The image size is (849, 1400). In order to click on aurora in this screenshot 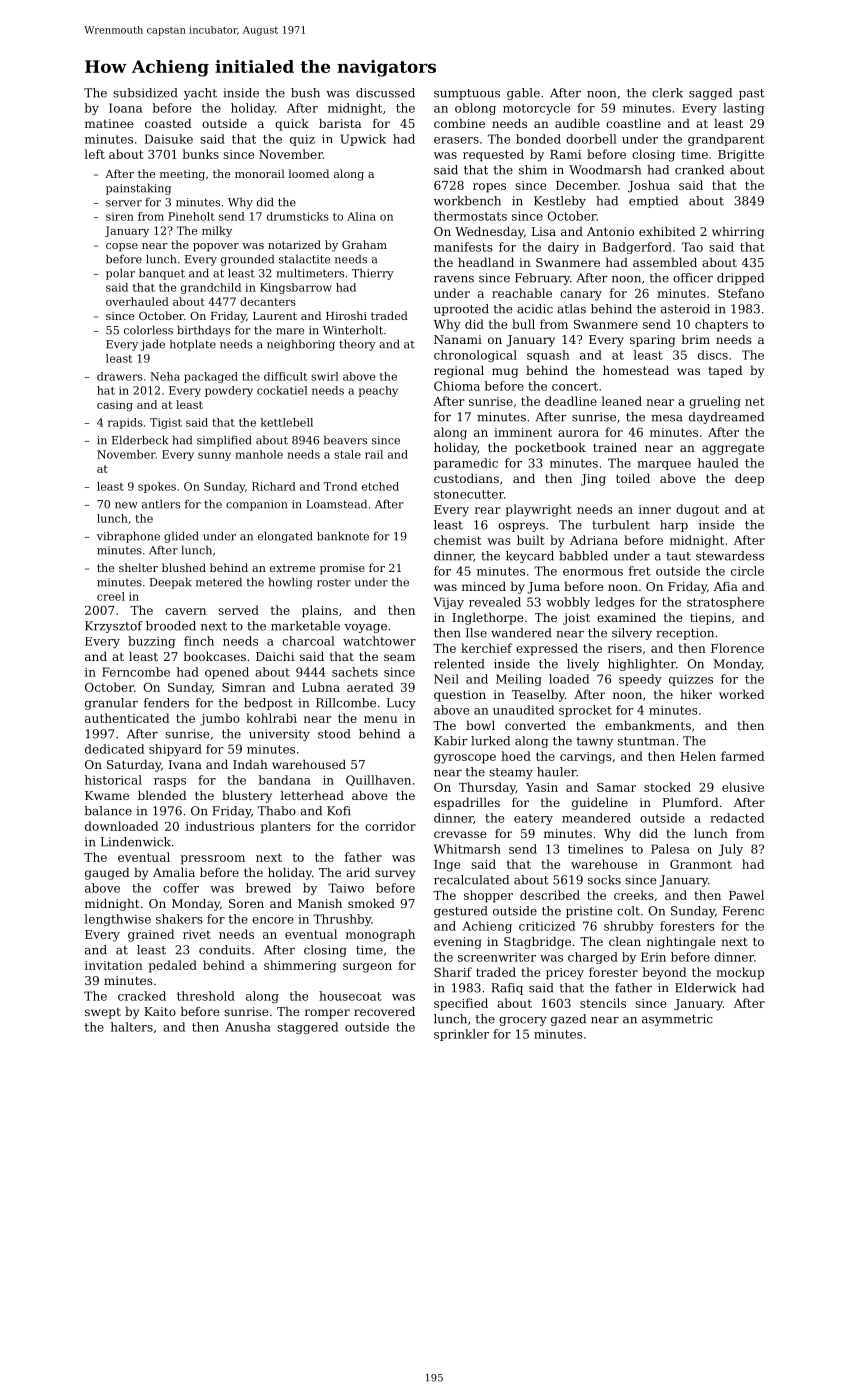, I will do `click(578, 433)`.
